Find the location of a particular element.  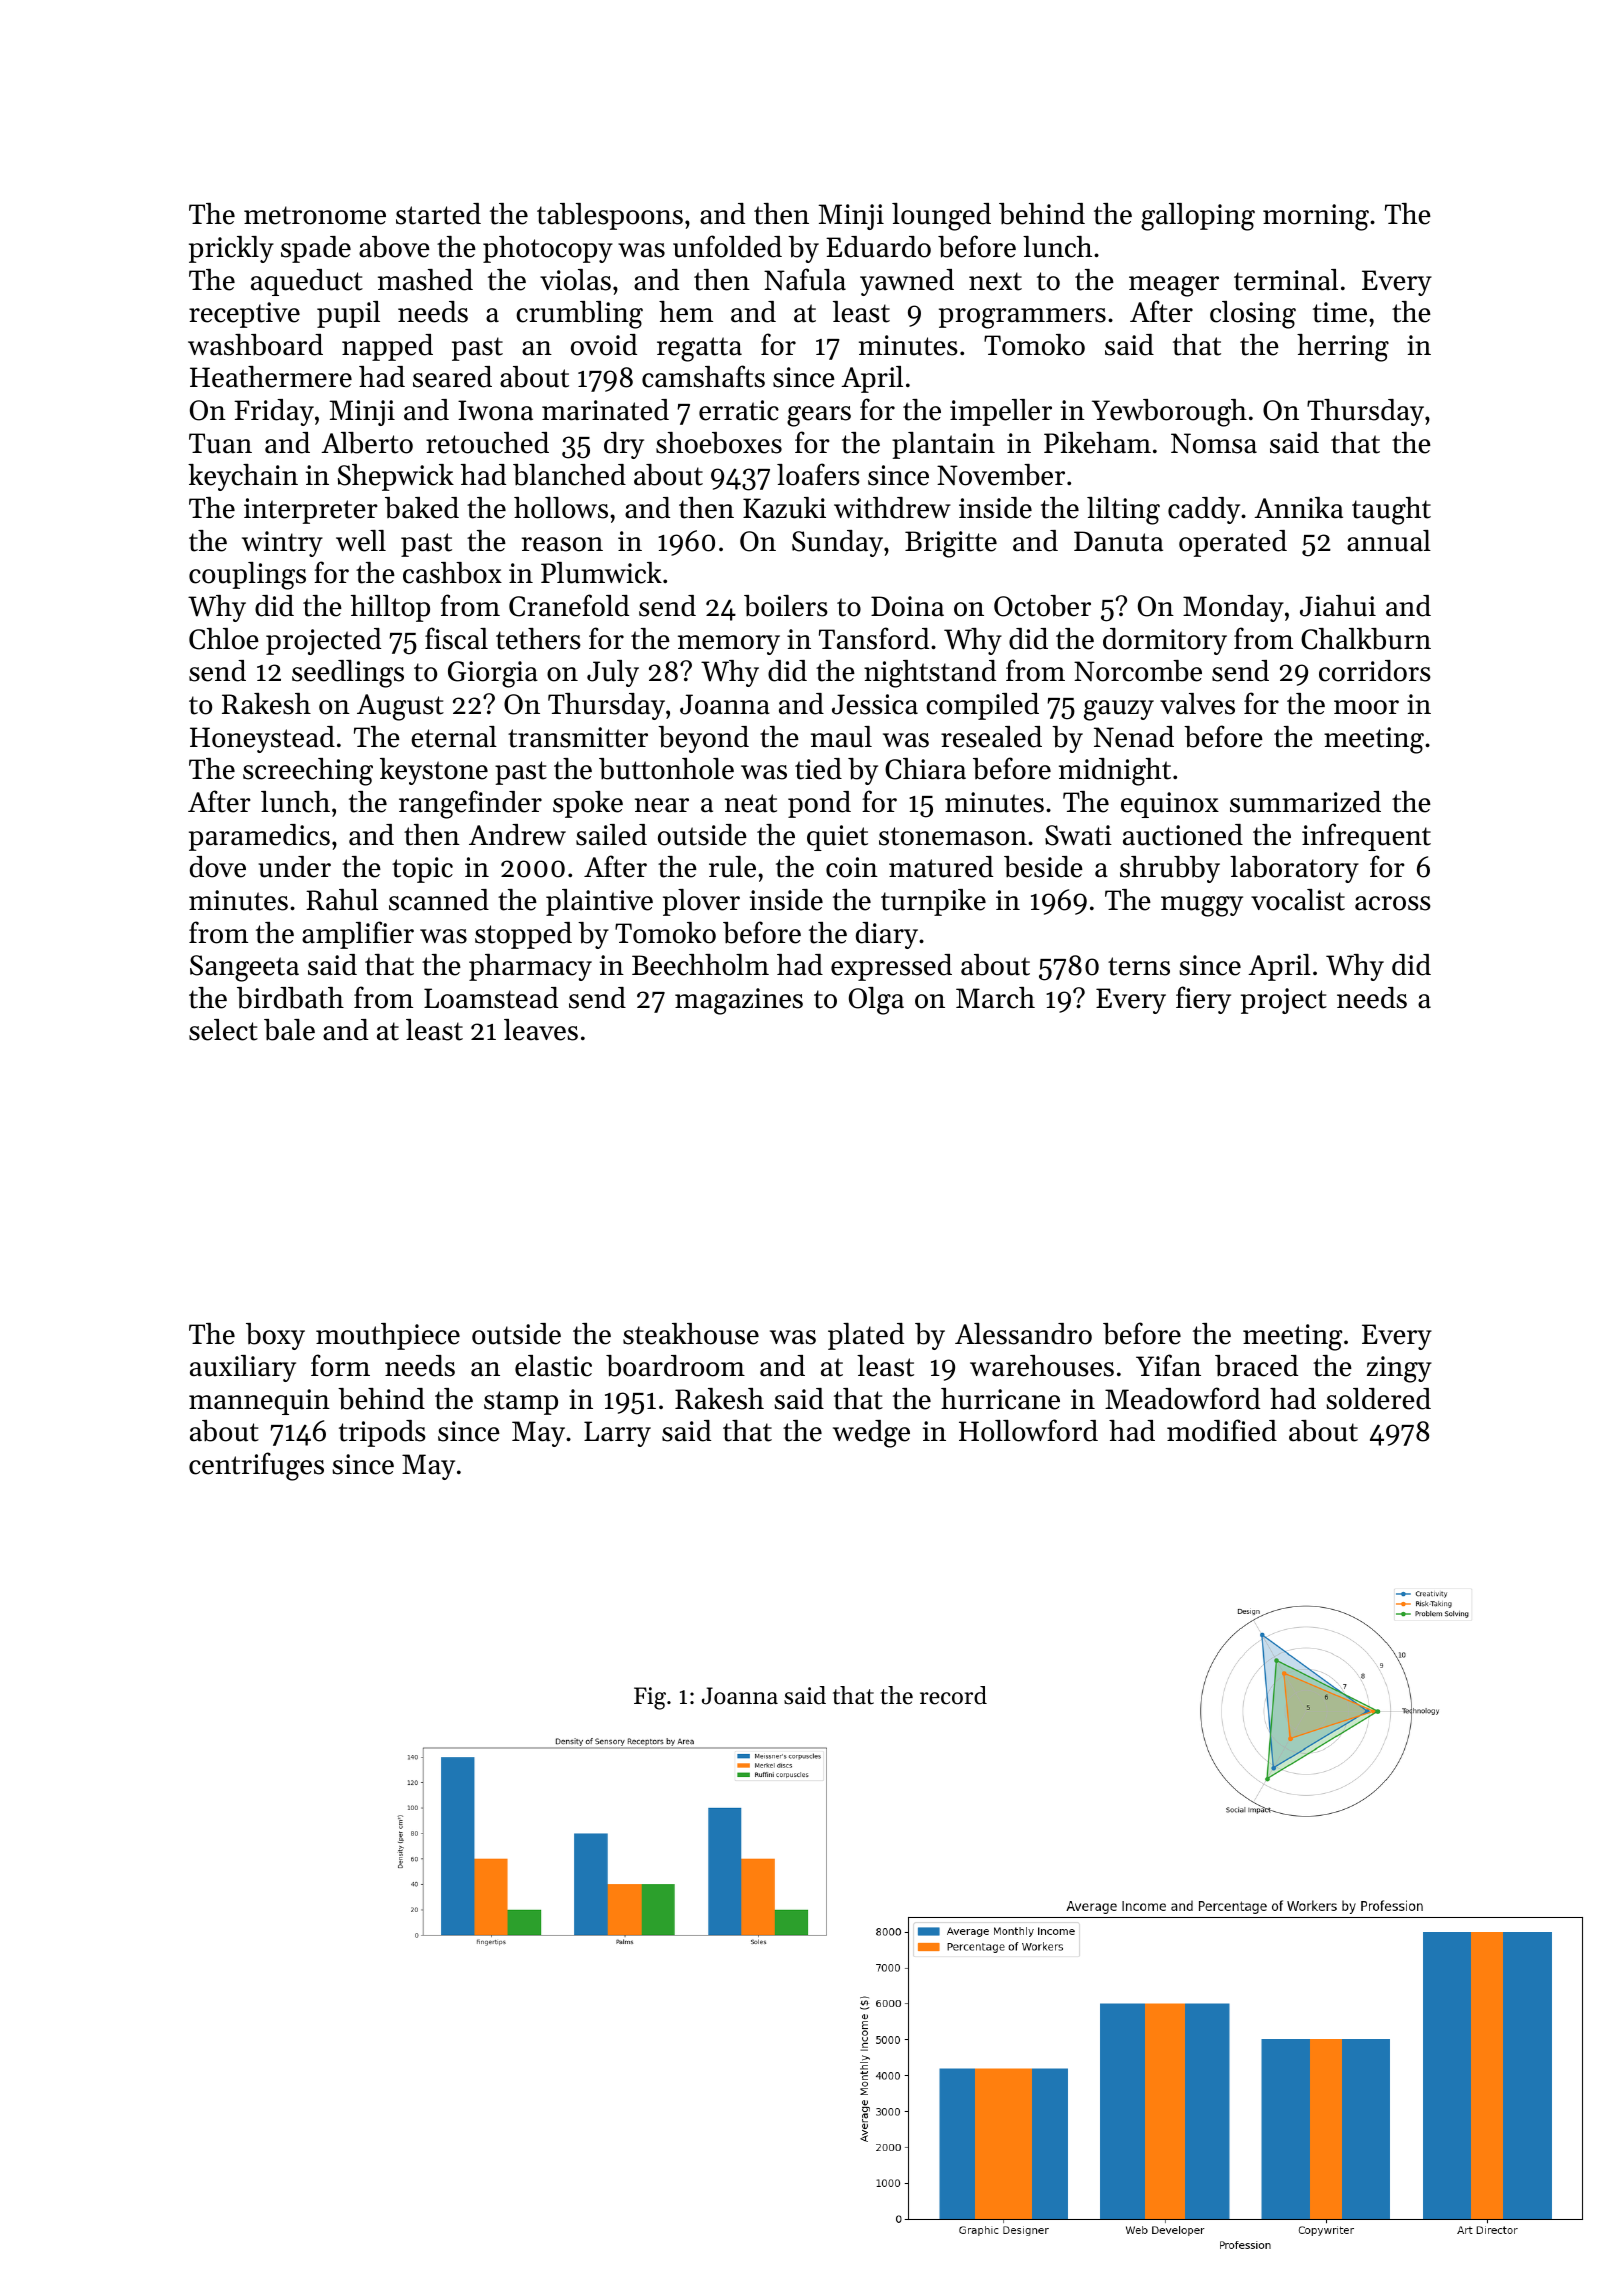

well is located at coordinates (361, 541).
